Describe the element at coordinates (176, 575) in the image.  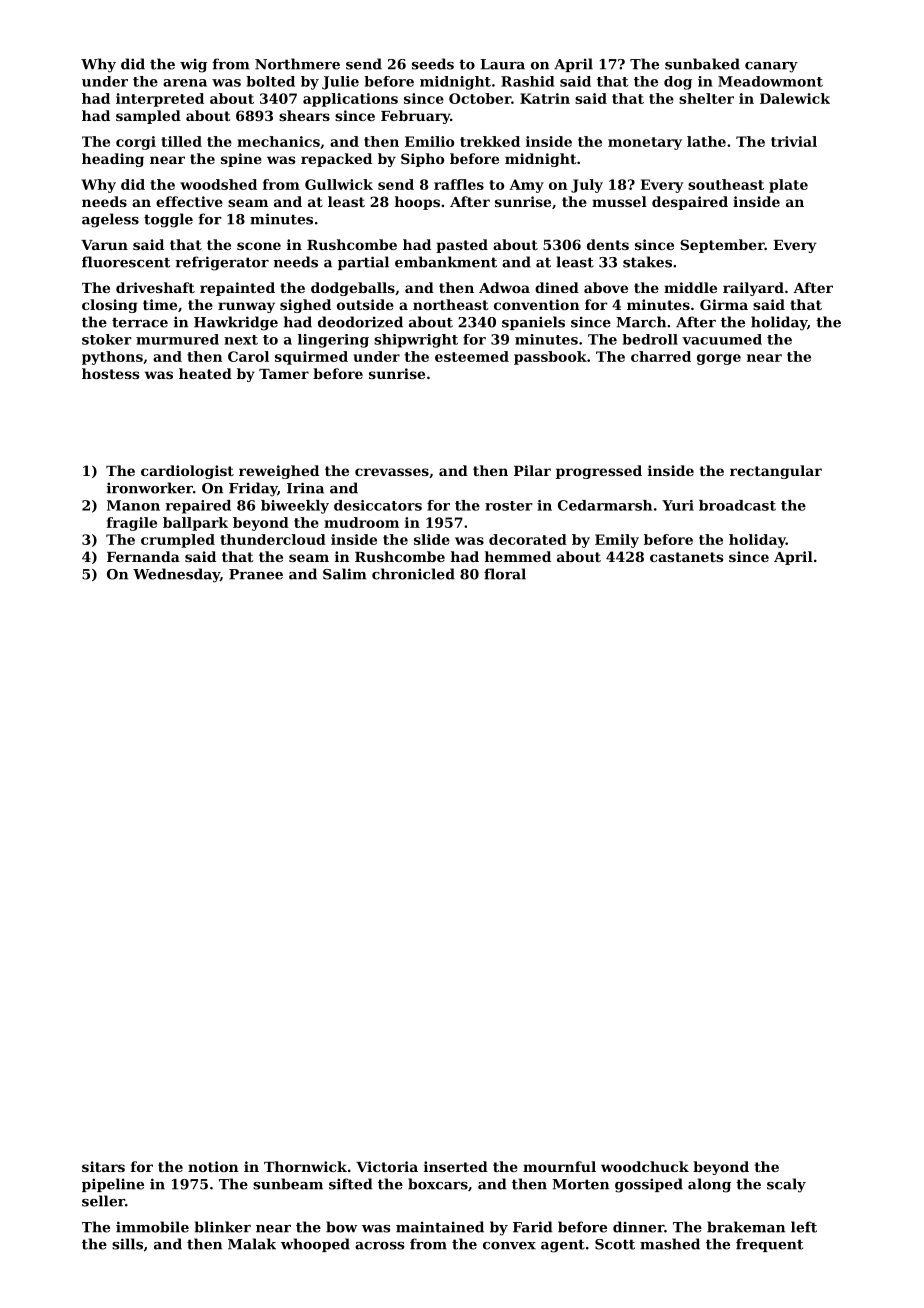
I see `Wednesday` at that location.
